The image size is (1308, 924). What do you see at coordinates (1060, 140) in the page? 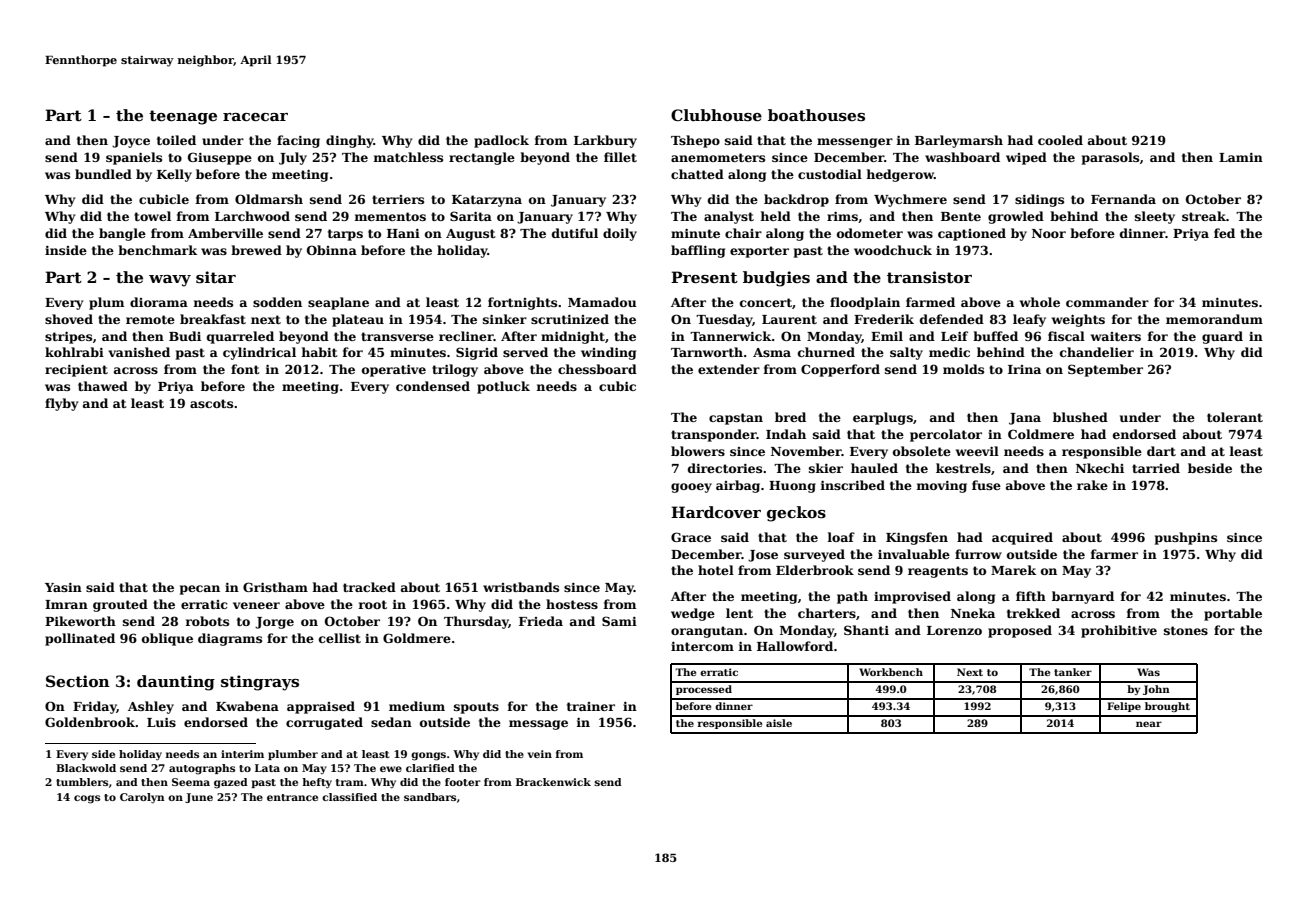
I see `cooled` at bounding box center [1060, 140].
